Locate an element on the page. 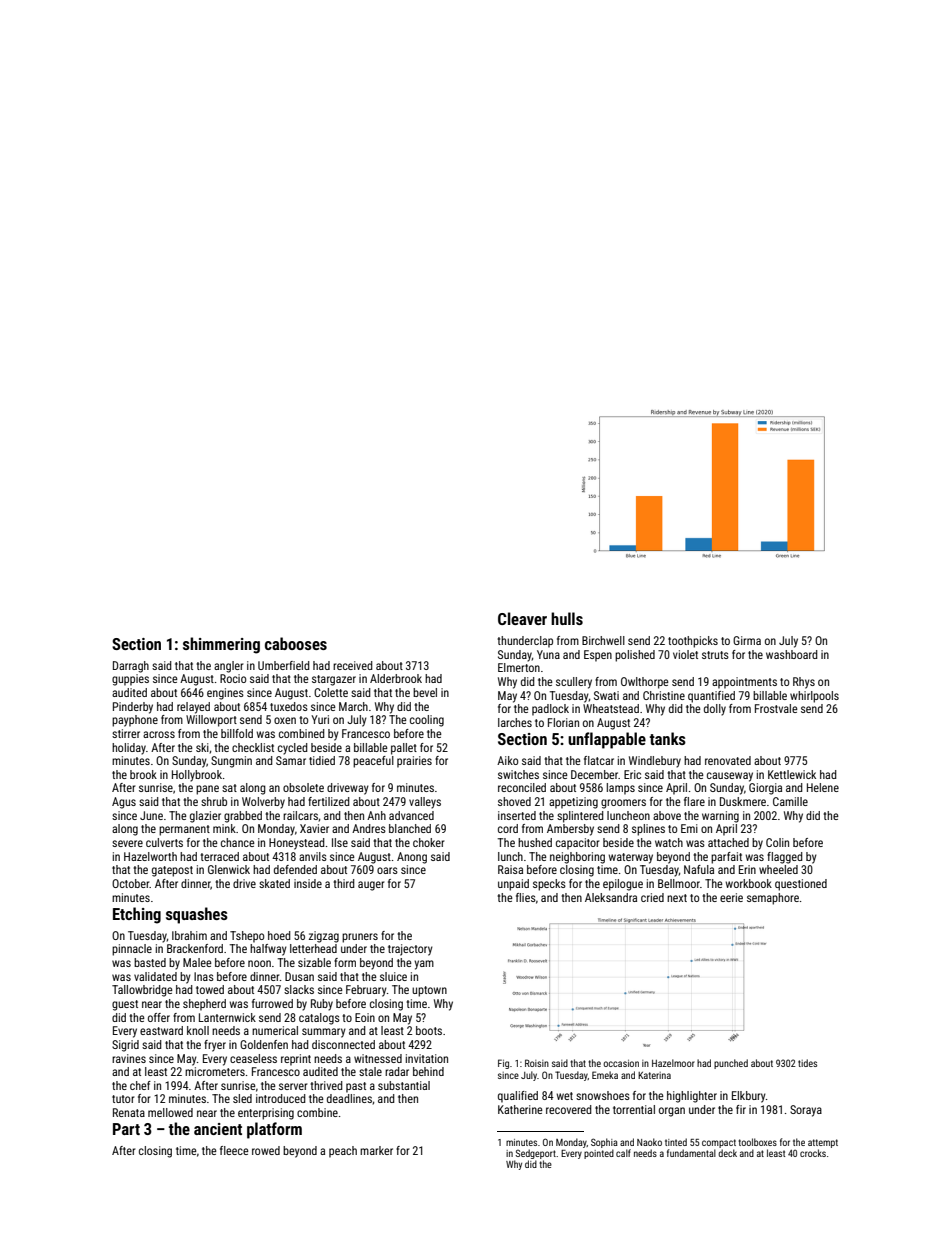 The width and height of the page is (952, 1233). Cleaver is located at coordinates (522, 618).
